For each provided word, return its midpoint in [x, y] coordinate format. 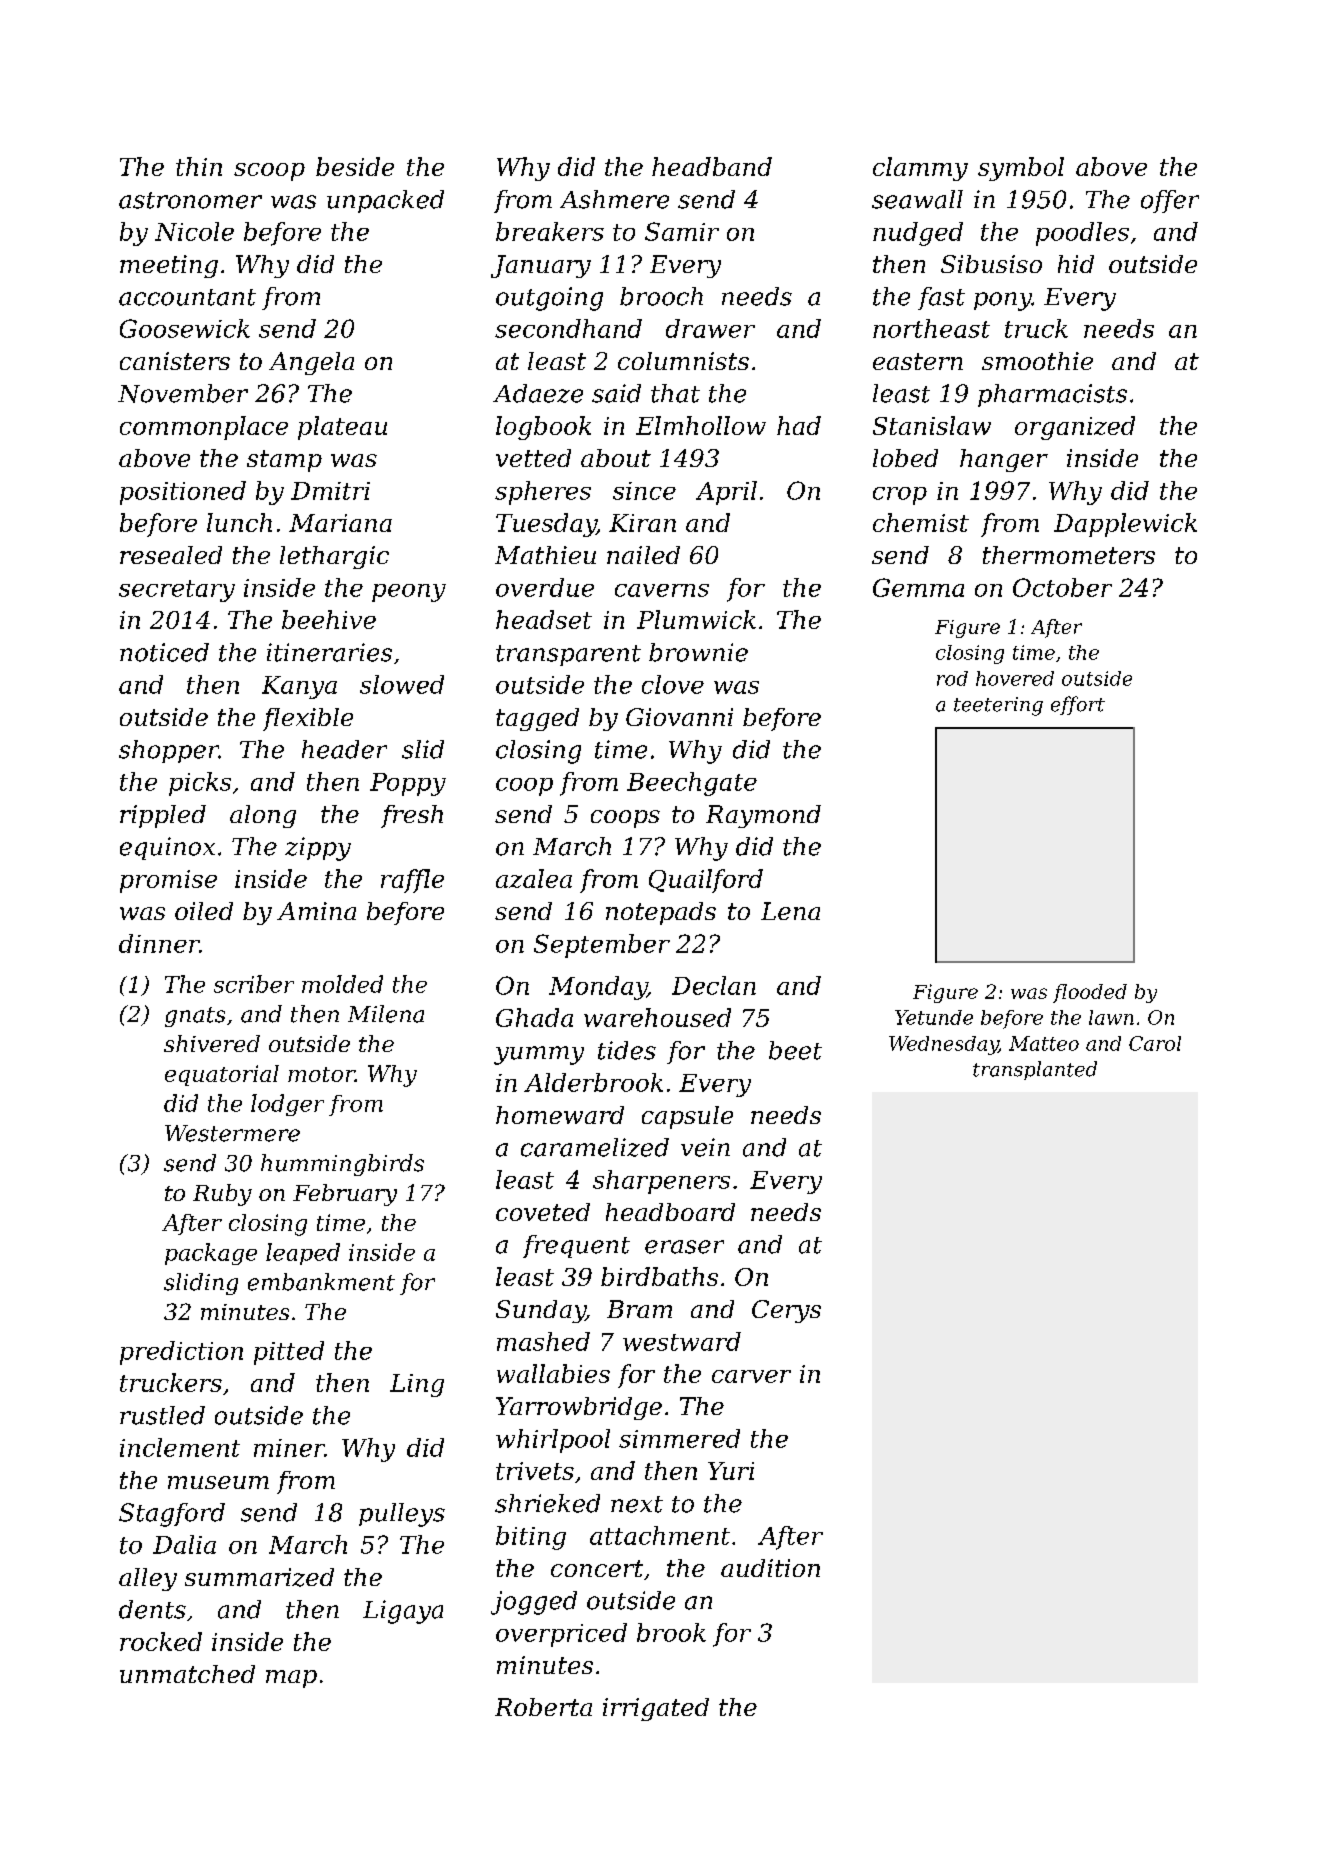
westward [682, 1341]
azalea [534, 878]
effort [1078, 705]
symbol [1021, 169]
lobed [905, 458]
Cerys [786, 1311]
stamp [284, 461]
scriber [254, 984]
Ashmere [614, 199]
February [345, 1195]
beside [355, 166]
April [726, 493]
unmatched [187, 1674]
